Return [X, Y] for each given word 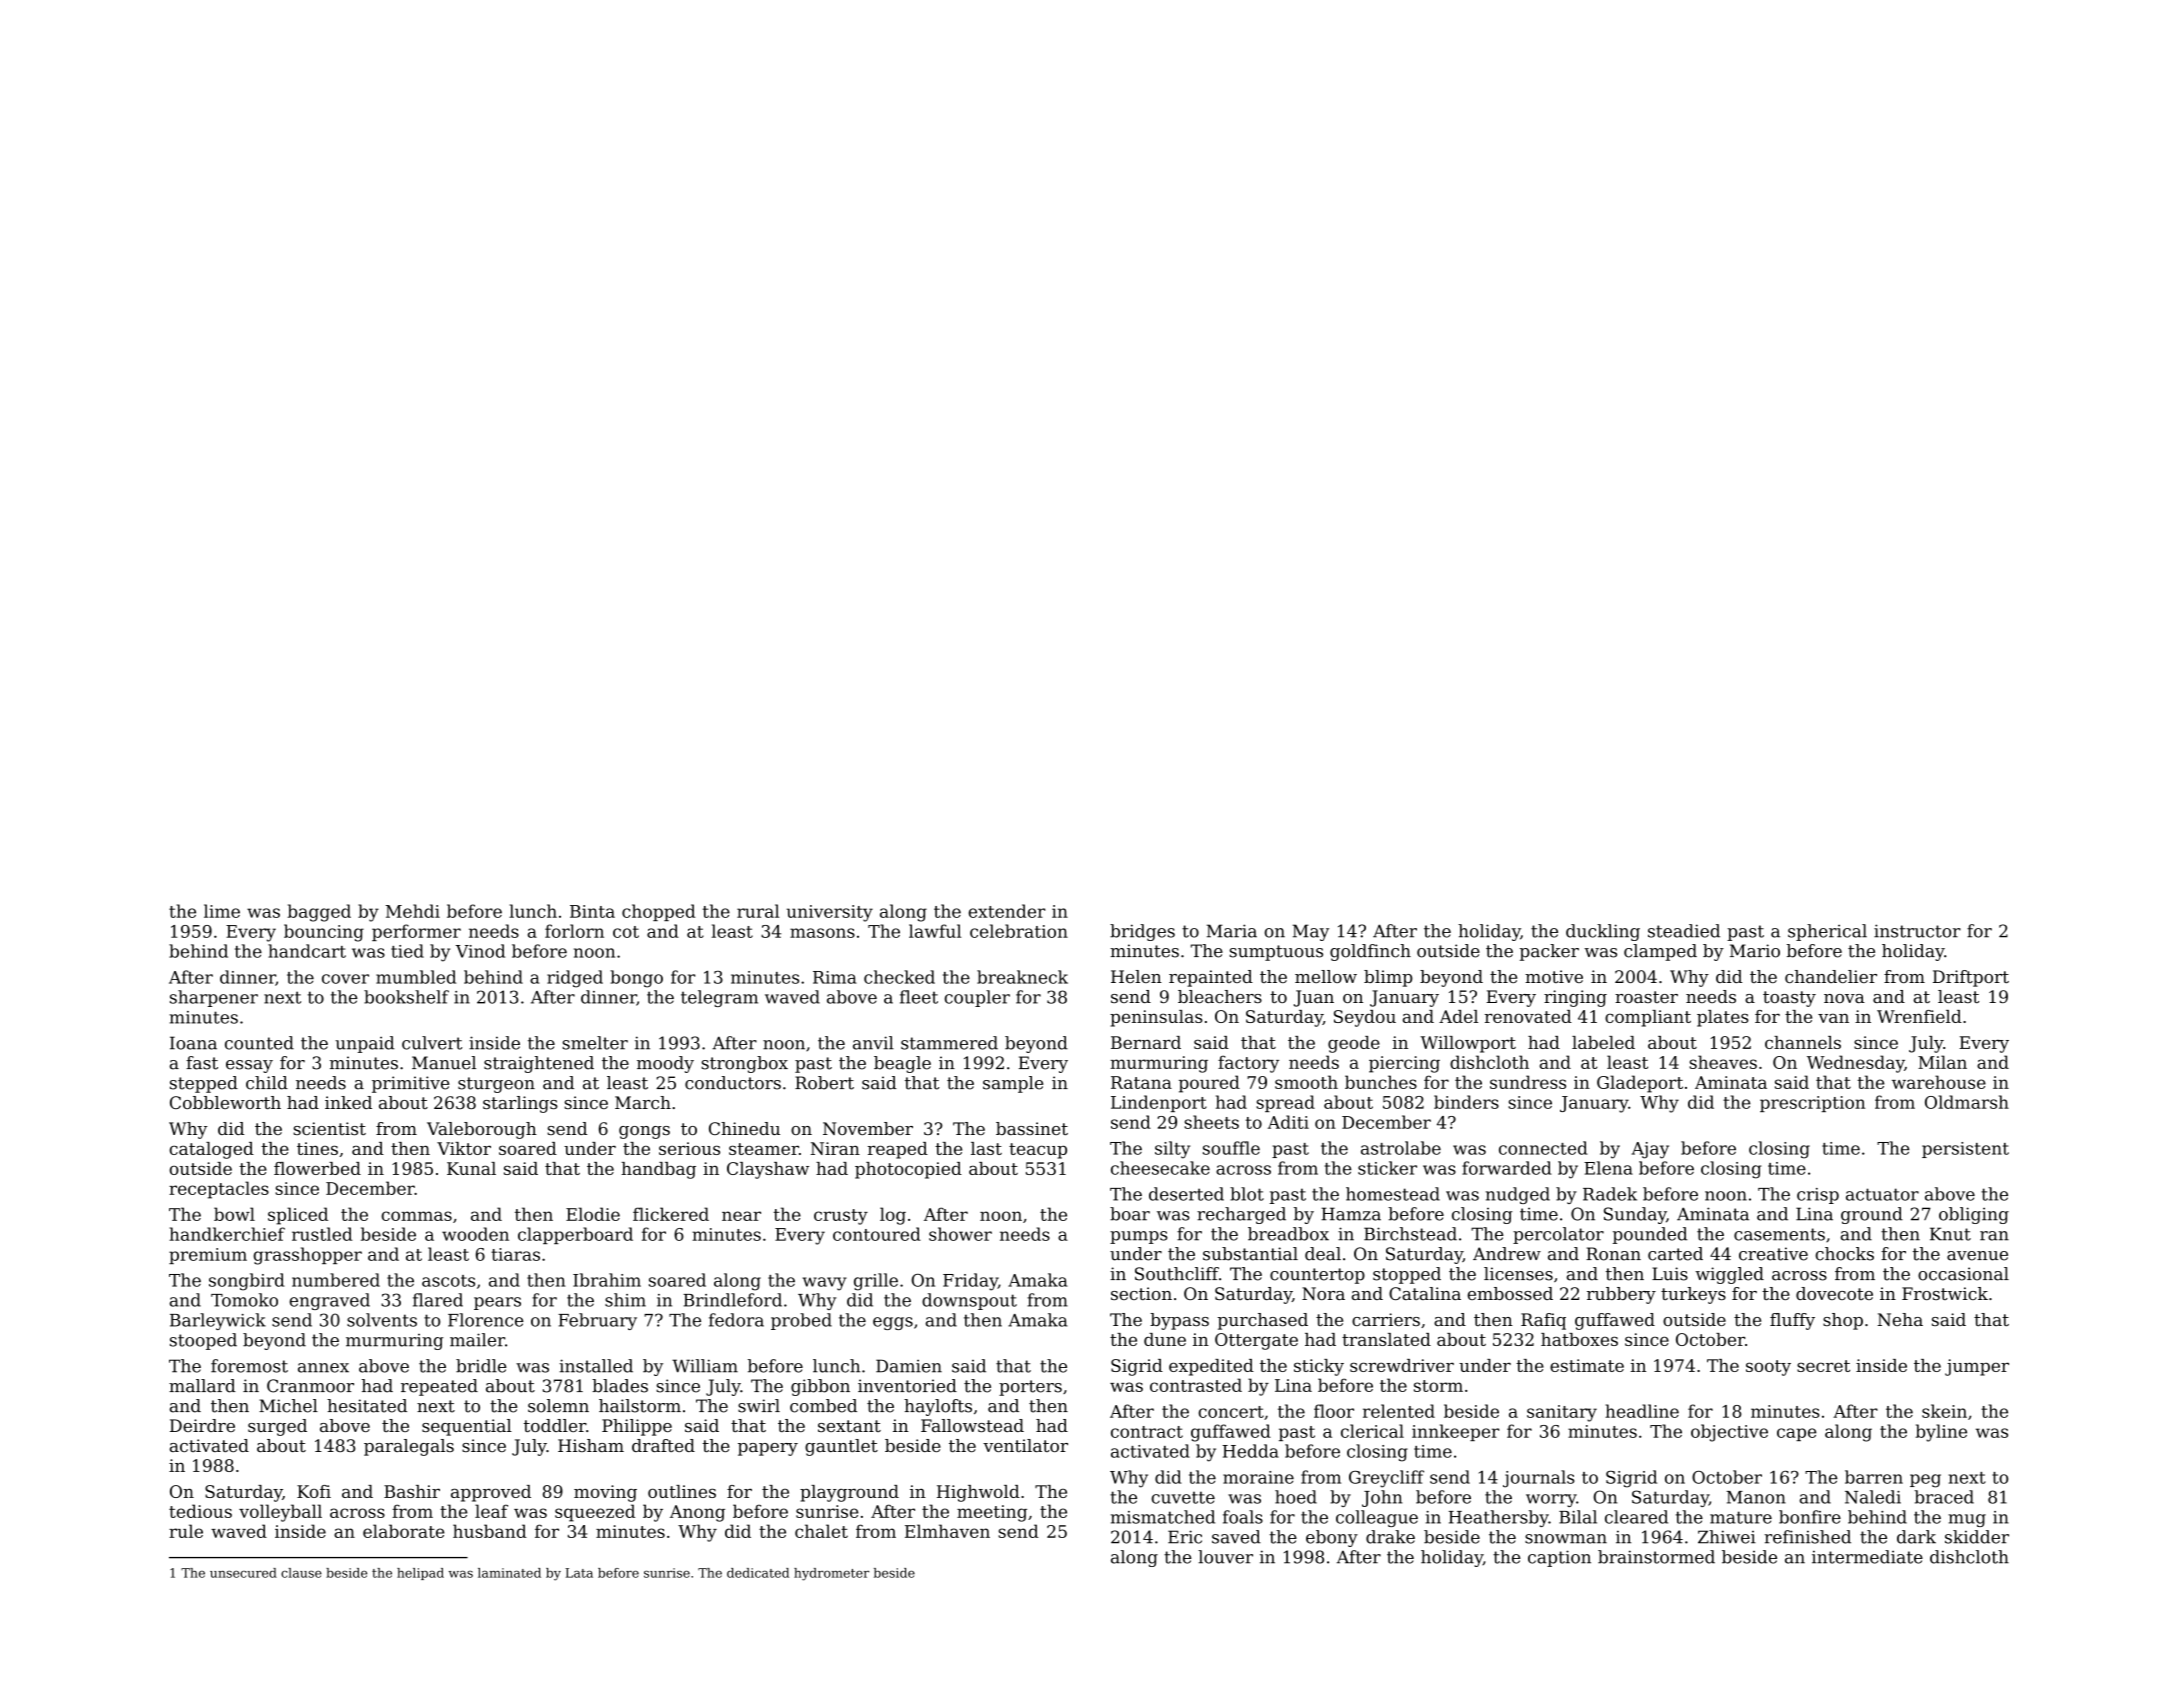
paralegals [409, 1447]
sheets [1211, 1122]
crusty [841, 1217]
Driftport [1971, 978]
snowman [1566, 1539]
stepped [204, 1084]
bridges [1142, 932]
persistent [1965, 1150]
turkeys [1693, 1295]
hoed [1296, 1497]
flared [438, 1300]
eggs [893, 1323]
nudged [1518, 1195]
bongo [636, 979]
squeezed [595, 1513]
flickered [671, 1214]
